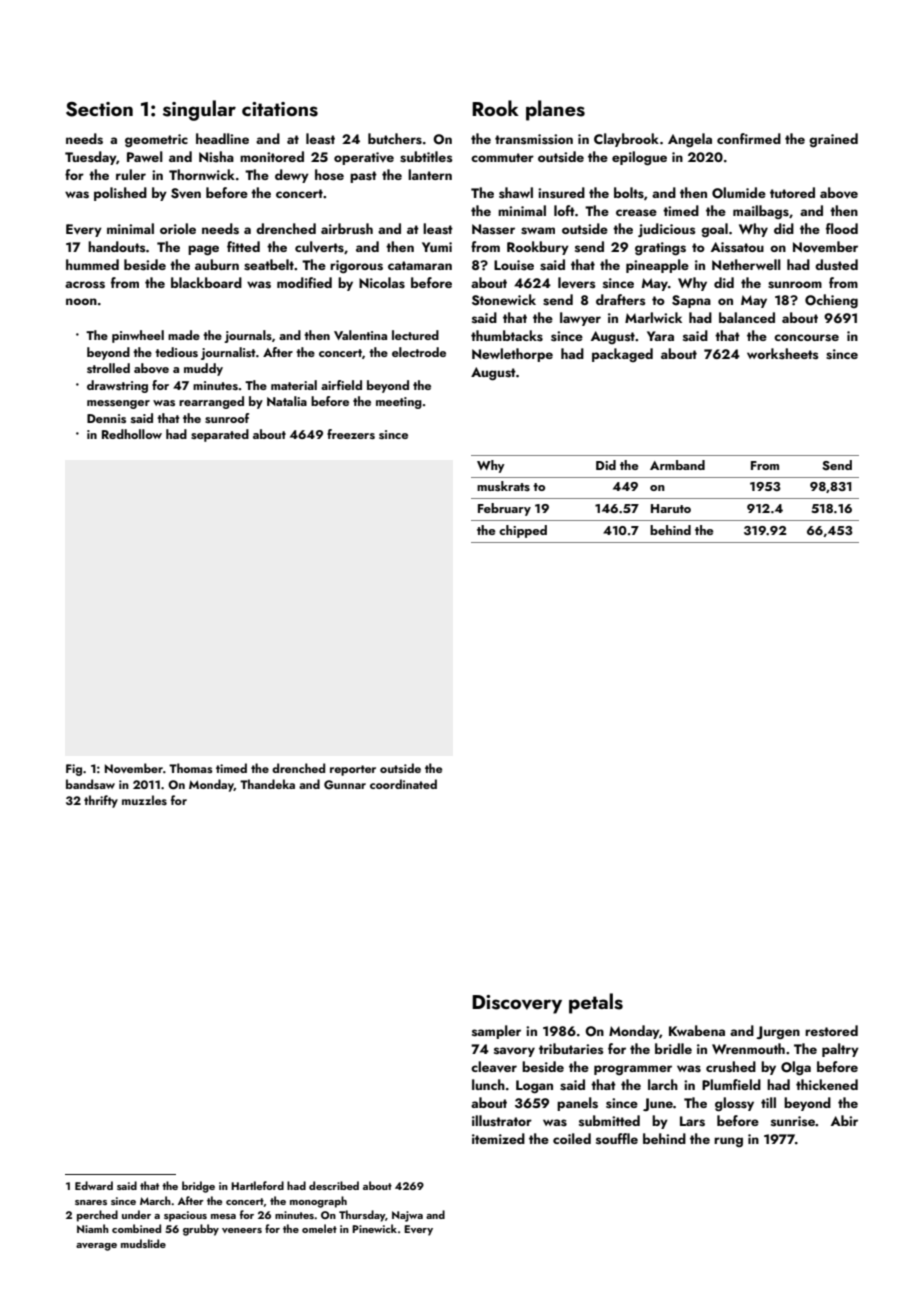 Image resolution: width=924 pixels, height=1308 pixels. I want to click on Hartleford, so click(257, 1185).
